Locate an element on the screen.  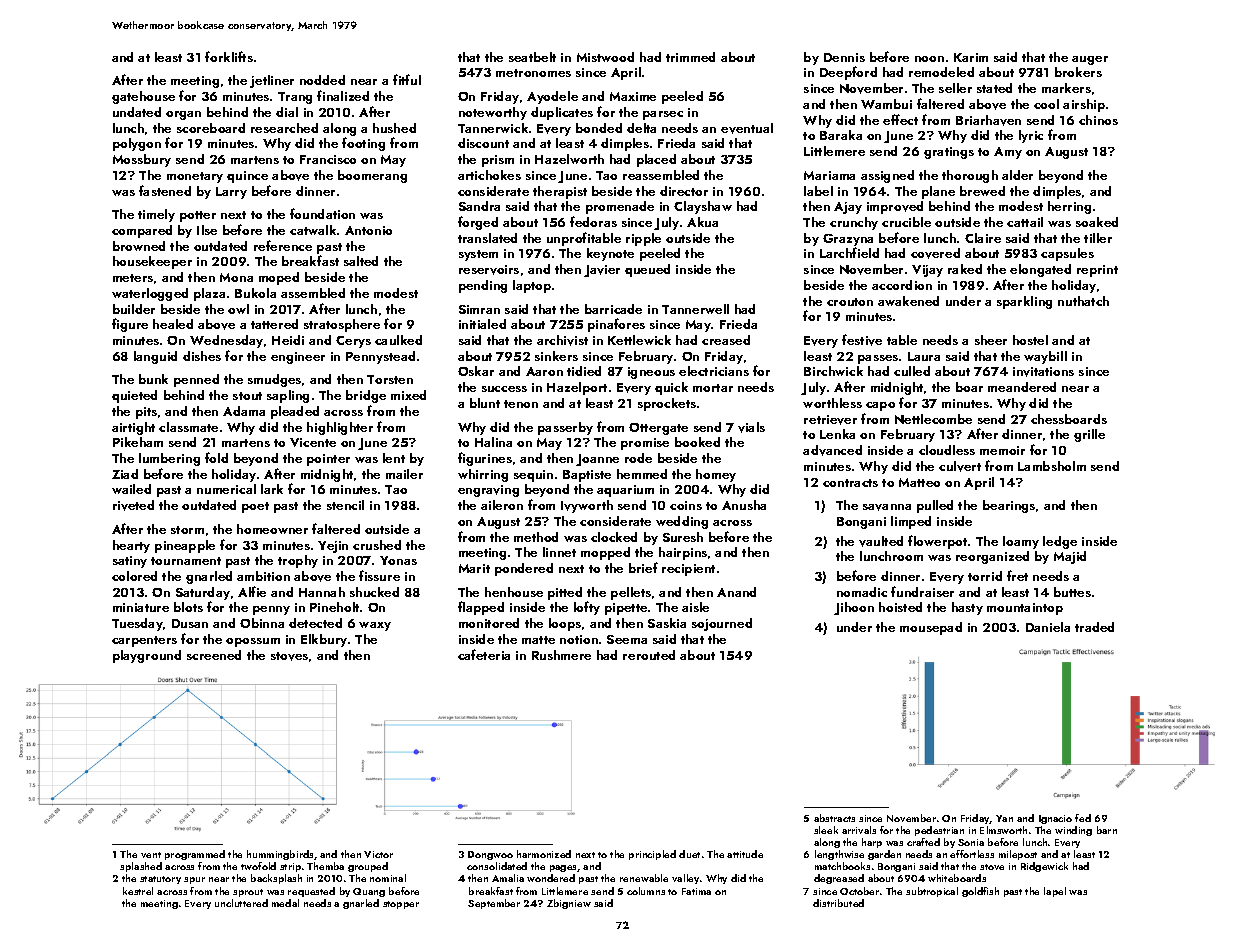
lapel is located at coordinates (1055, 892).
